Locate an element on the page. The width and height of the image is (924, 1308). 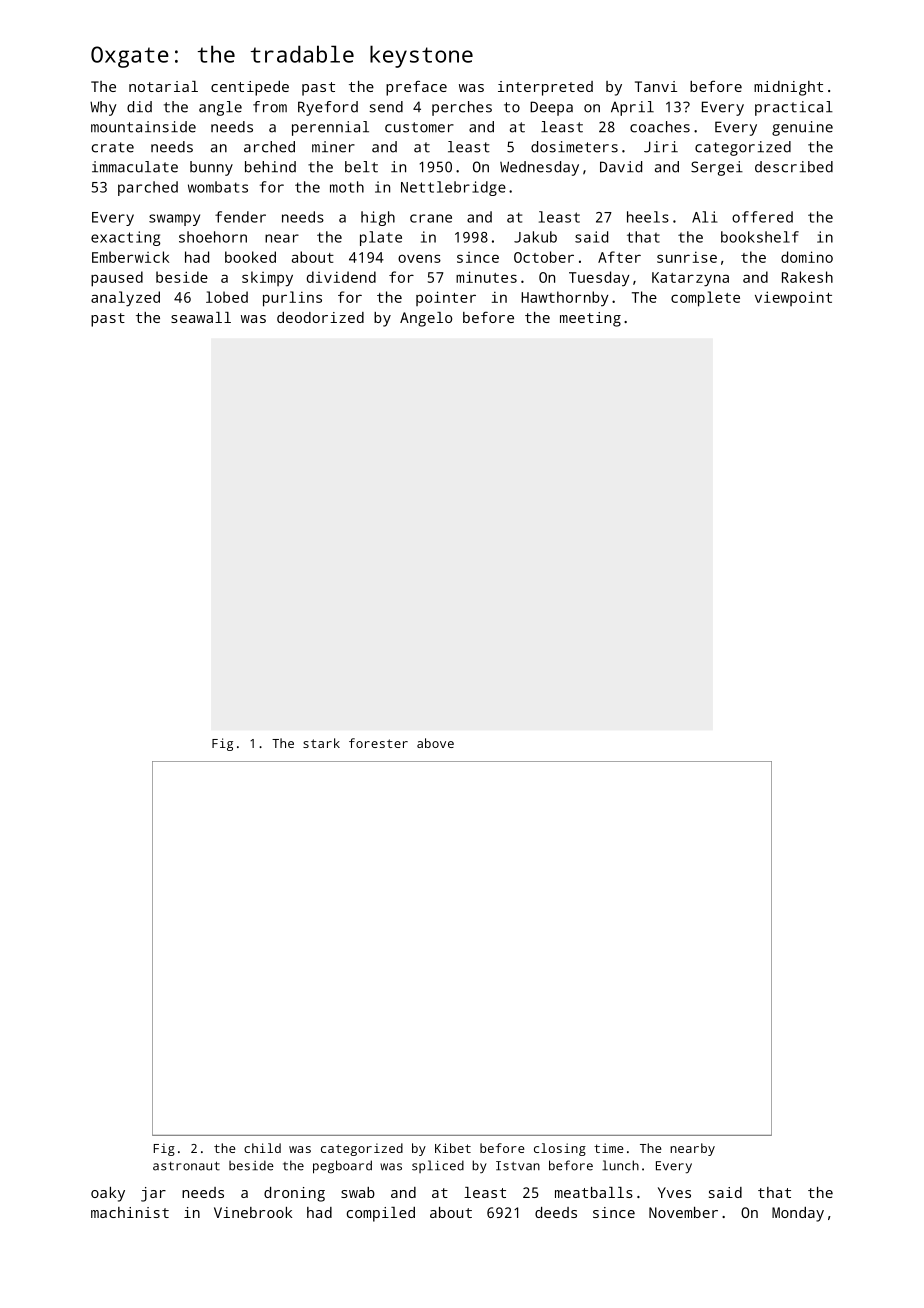
time is located at coordinates (608, 1148).
